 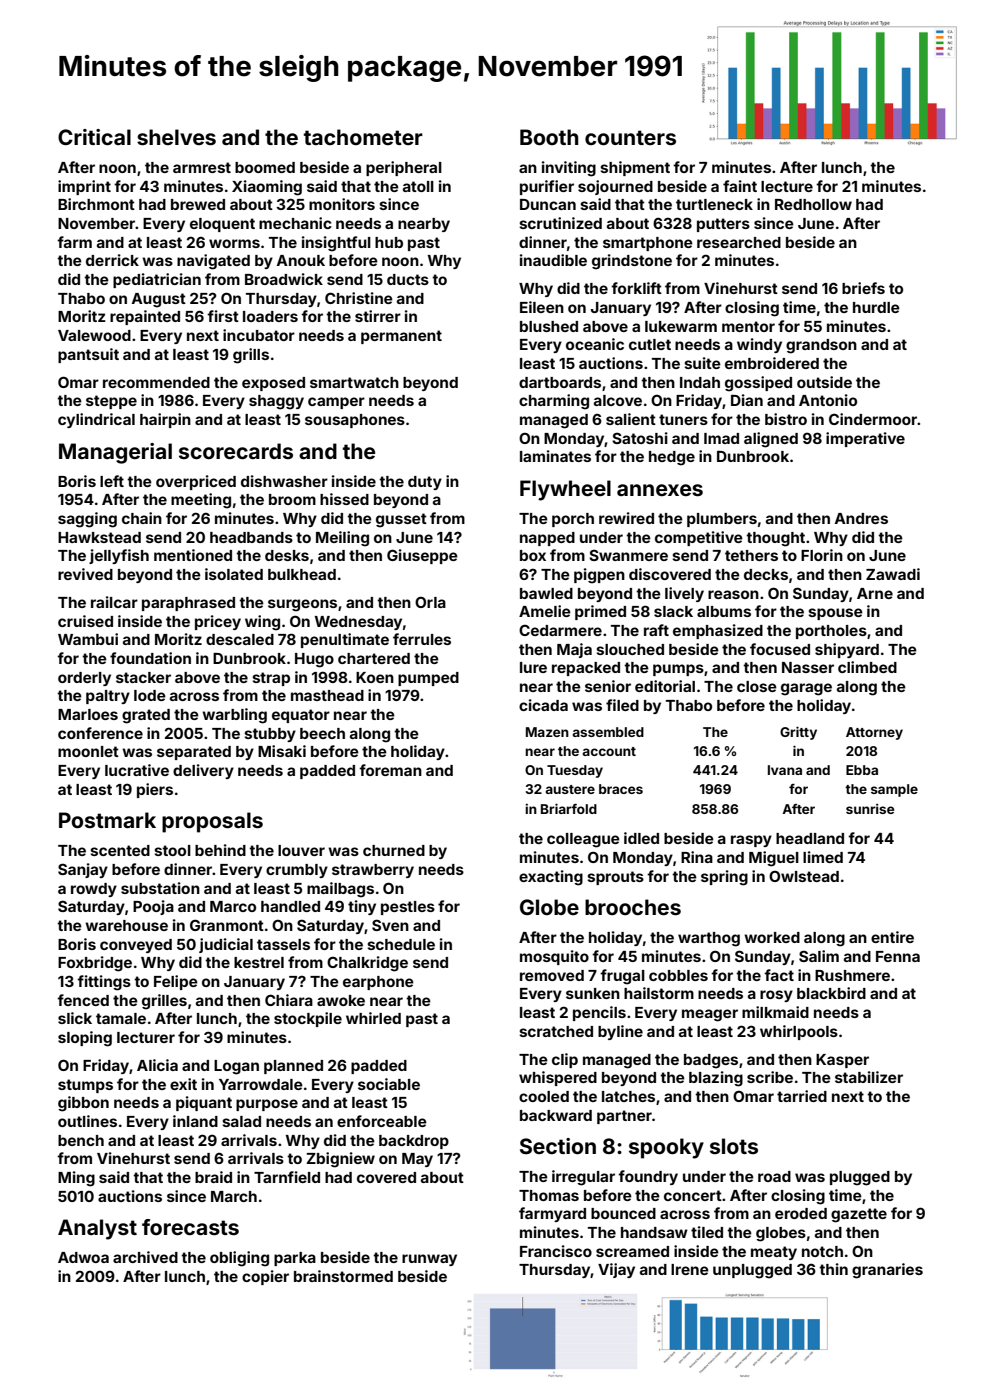 What do you see at coordinates (748, 326) in the page?
I see `mentor` at bounding box center [748, 326].
